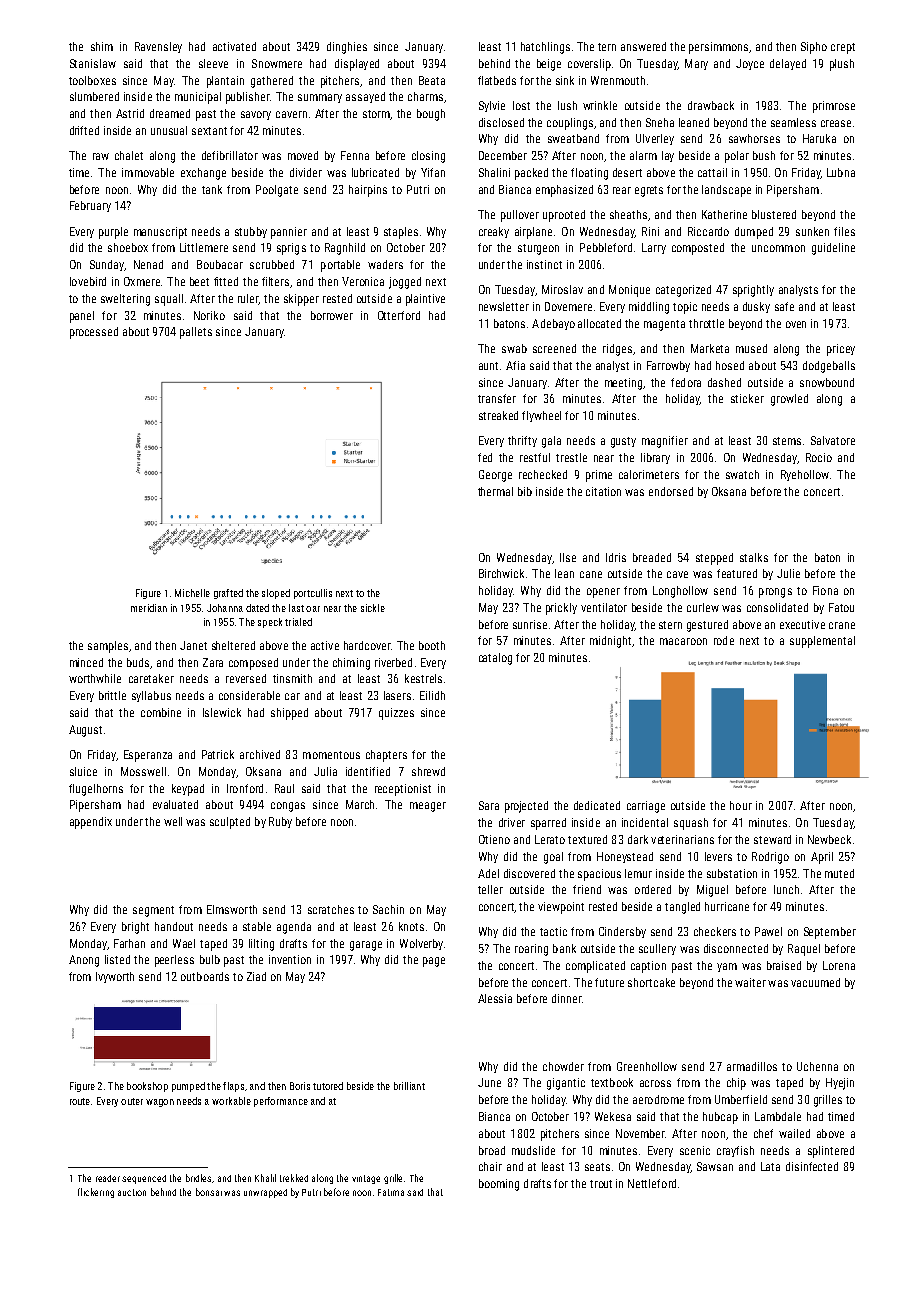 The image size is (924, 1308). Describe the element at coordinates (196, 333) in the screenshot. I see `pallets` at that location.
